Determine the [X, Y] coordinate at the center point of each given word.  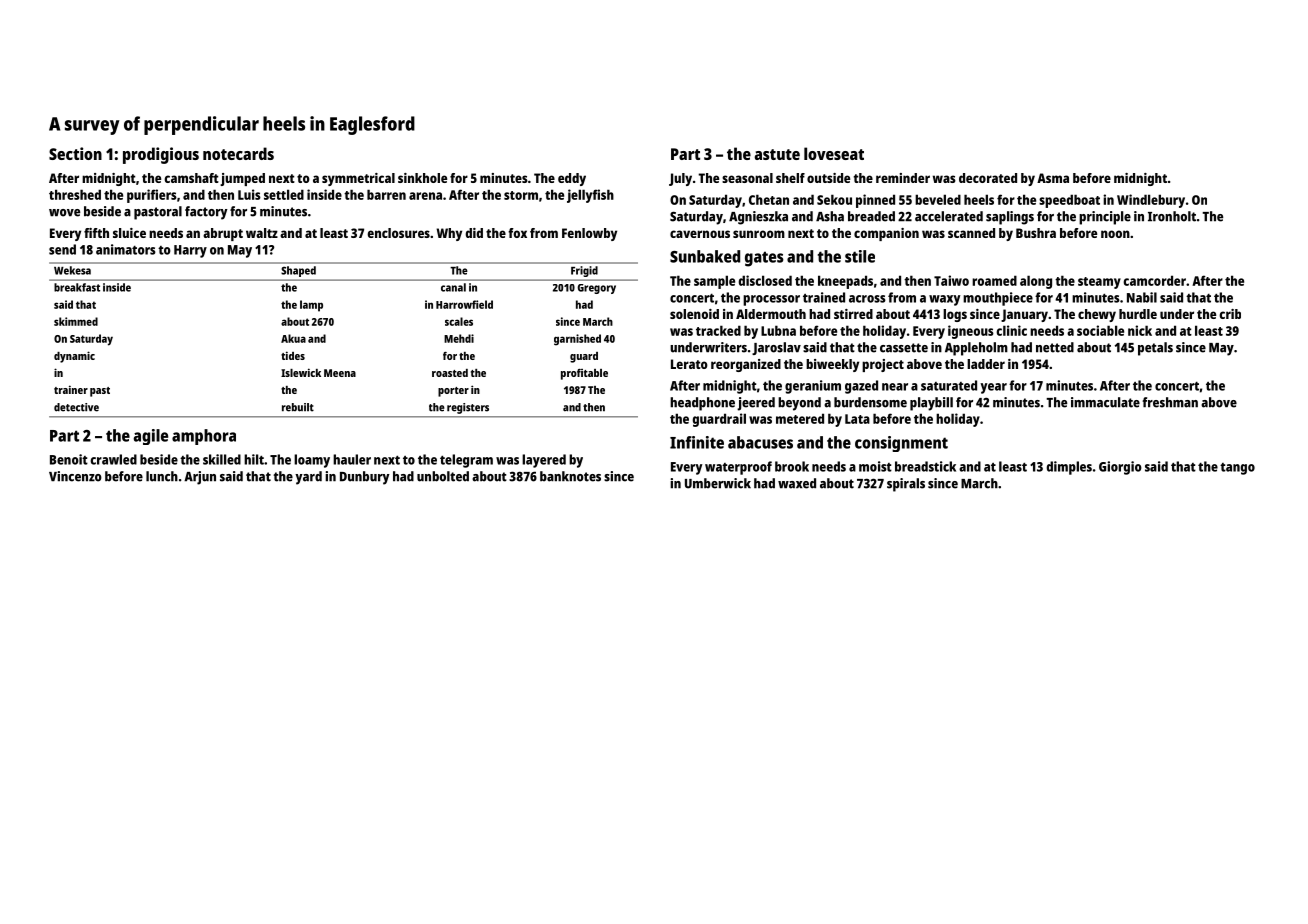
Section [75, 153]
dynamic [74, 357]
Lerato [689, 364]
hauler [352, 459]
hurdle [1138, 314]
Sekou [834, 199]
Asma [1053, 178]
